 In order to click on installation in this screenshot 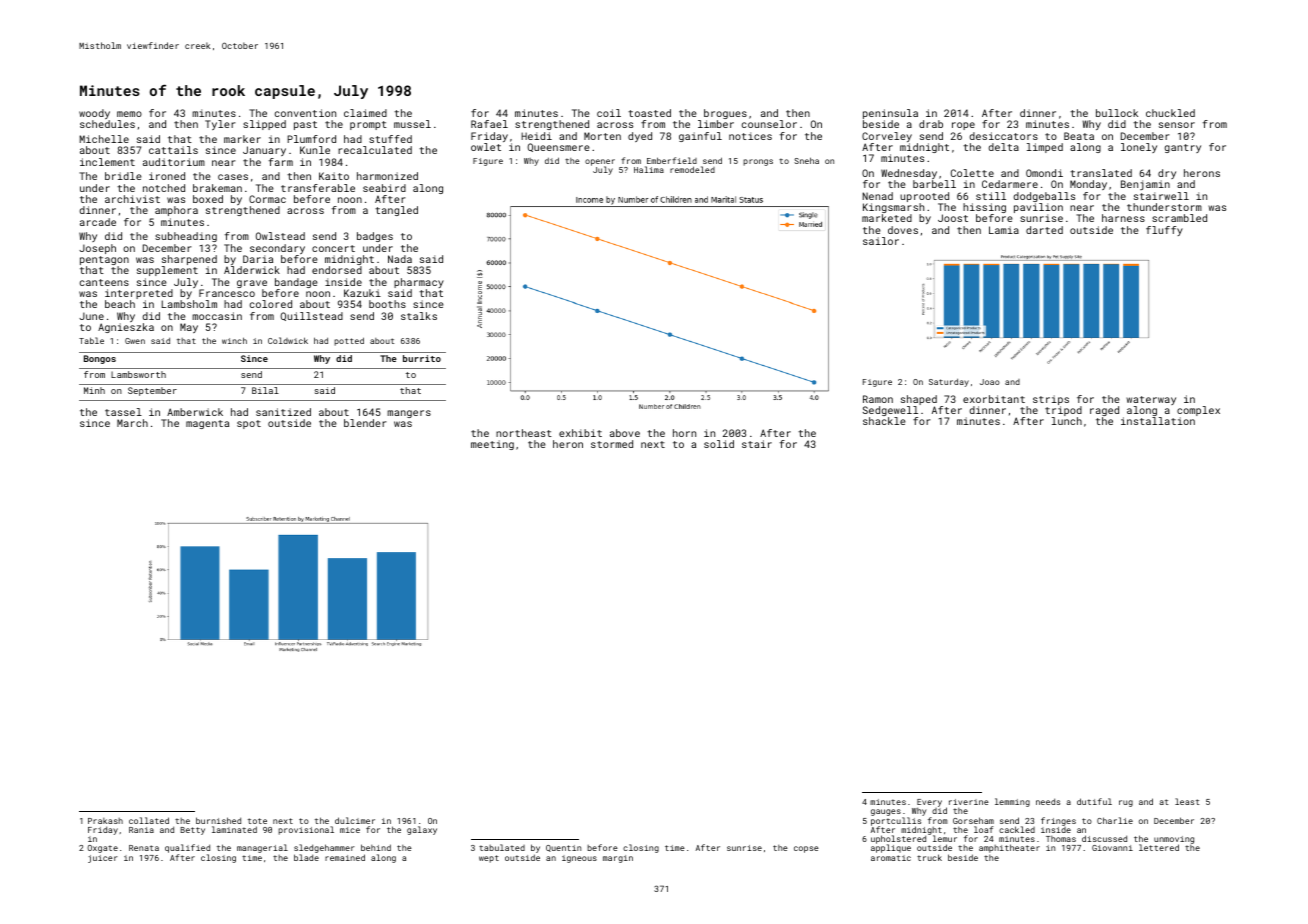, I will do `click(1158, 421)`.
